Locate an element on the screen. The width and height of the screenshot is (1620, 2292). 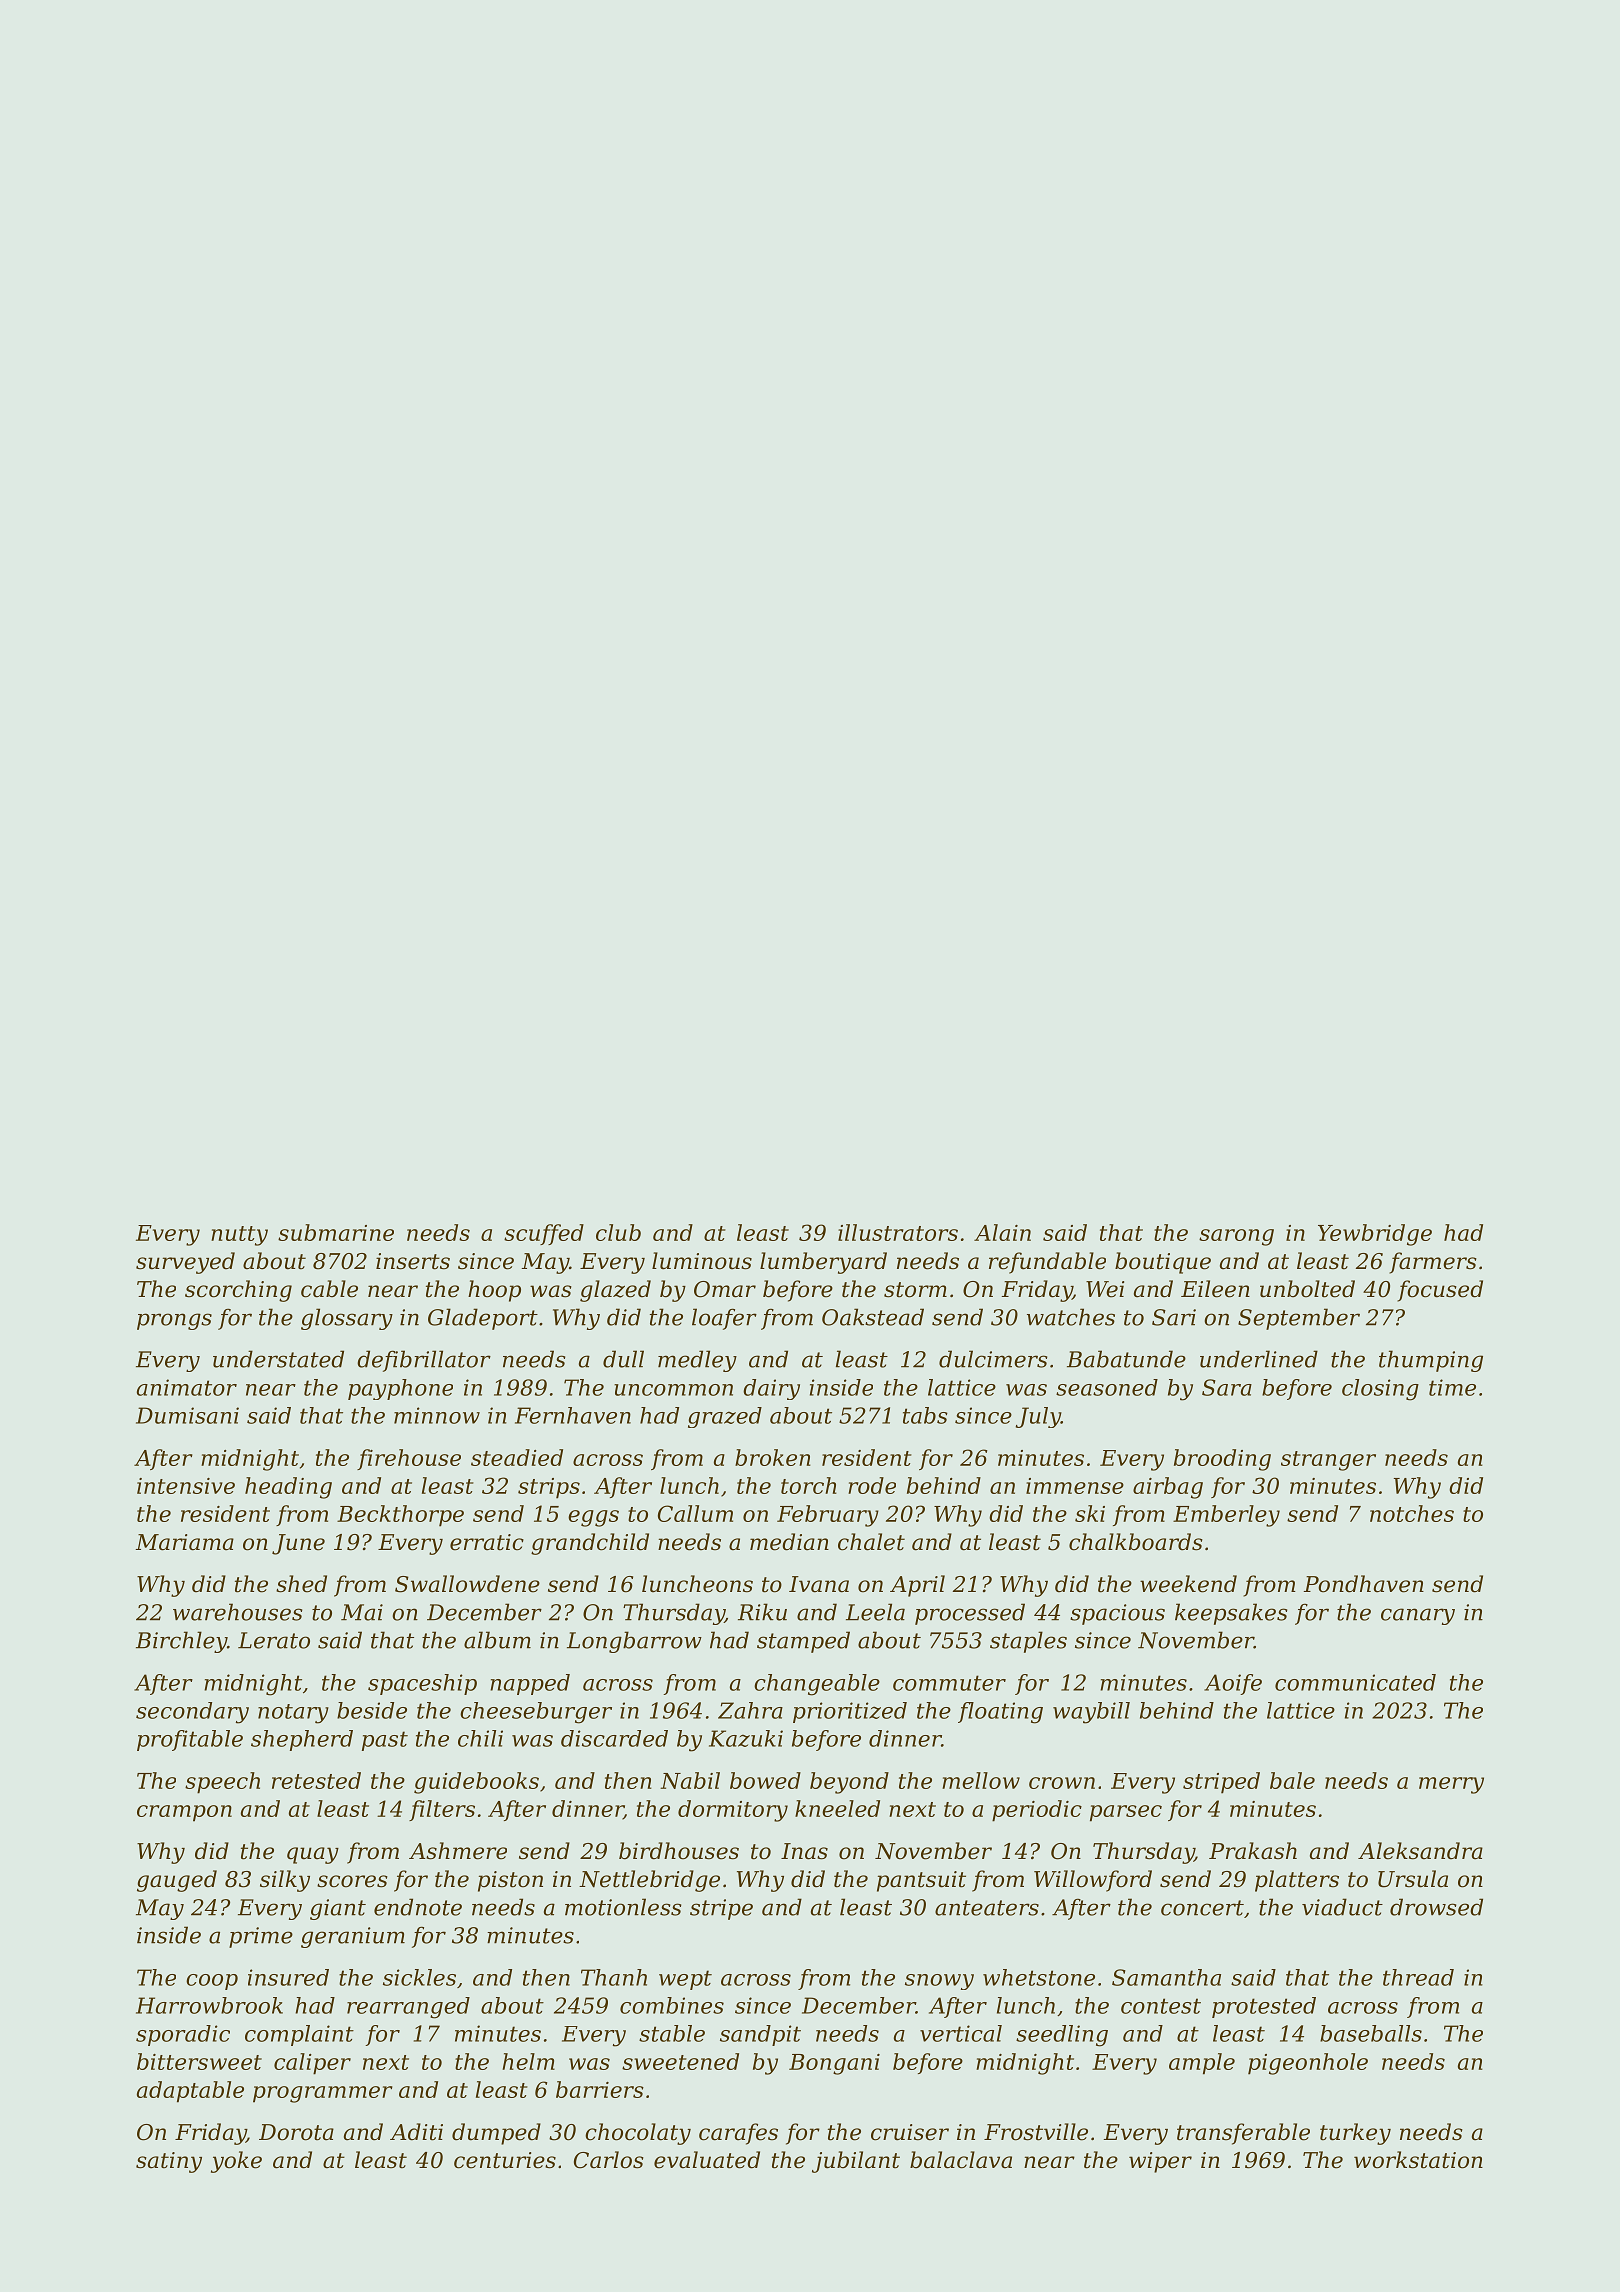
retested is located at coordinates (316, 1780).
